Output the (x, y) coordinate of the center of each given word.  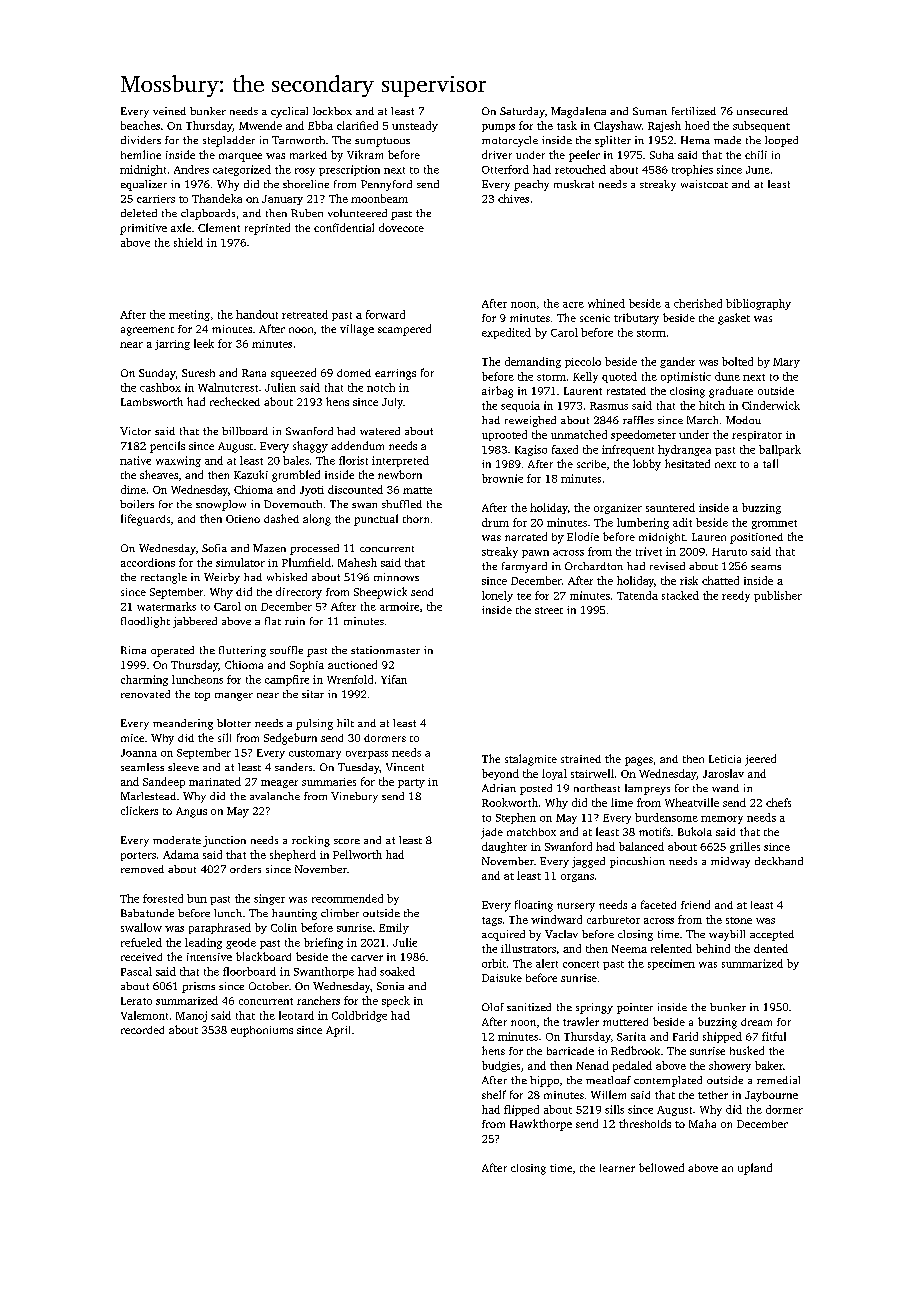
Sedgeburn (290, 739)
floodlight (145, 622)
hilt (345, 723)
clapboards (208, 214)
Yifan (394, 679)
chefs (778, 802)
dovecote (401, 227)
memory (722, 820)
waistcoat (704, 184)
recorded (142, 1030)
